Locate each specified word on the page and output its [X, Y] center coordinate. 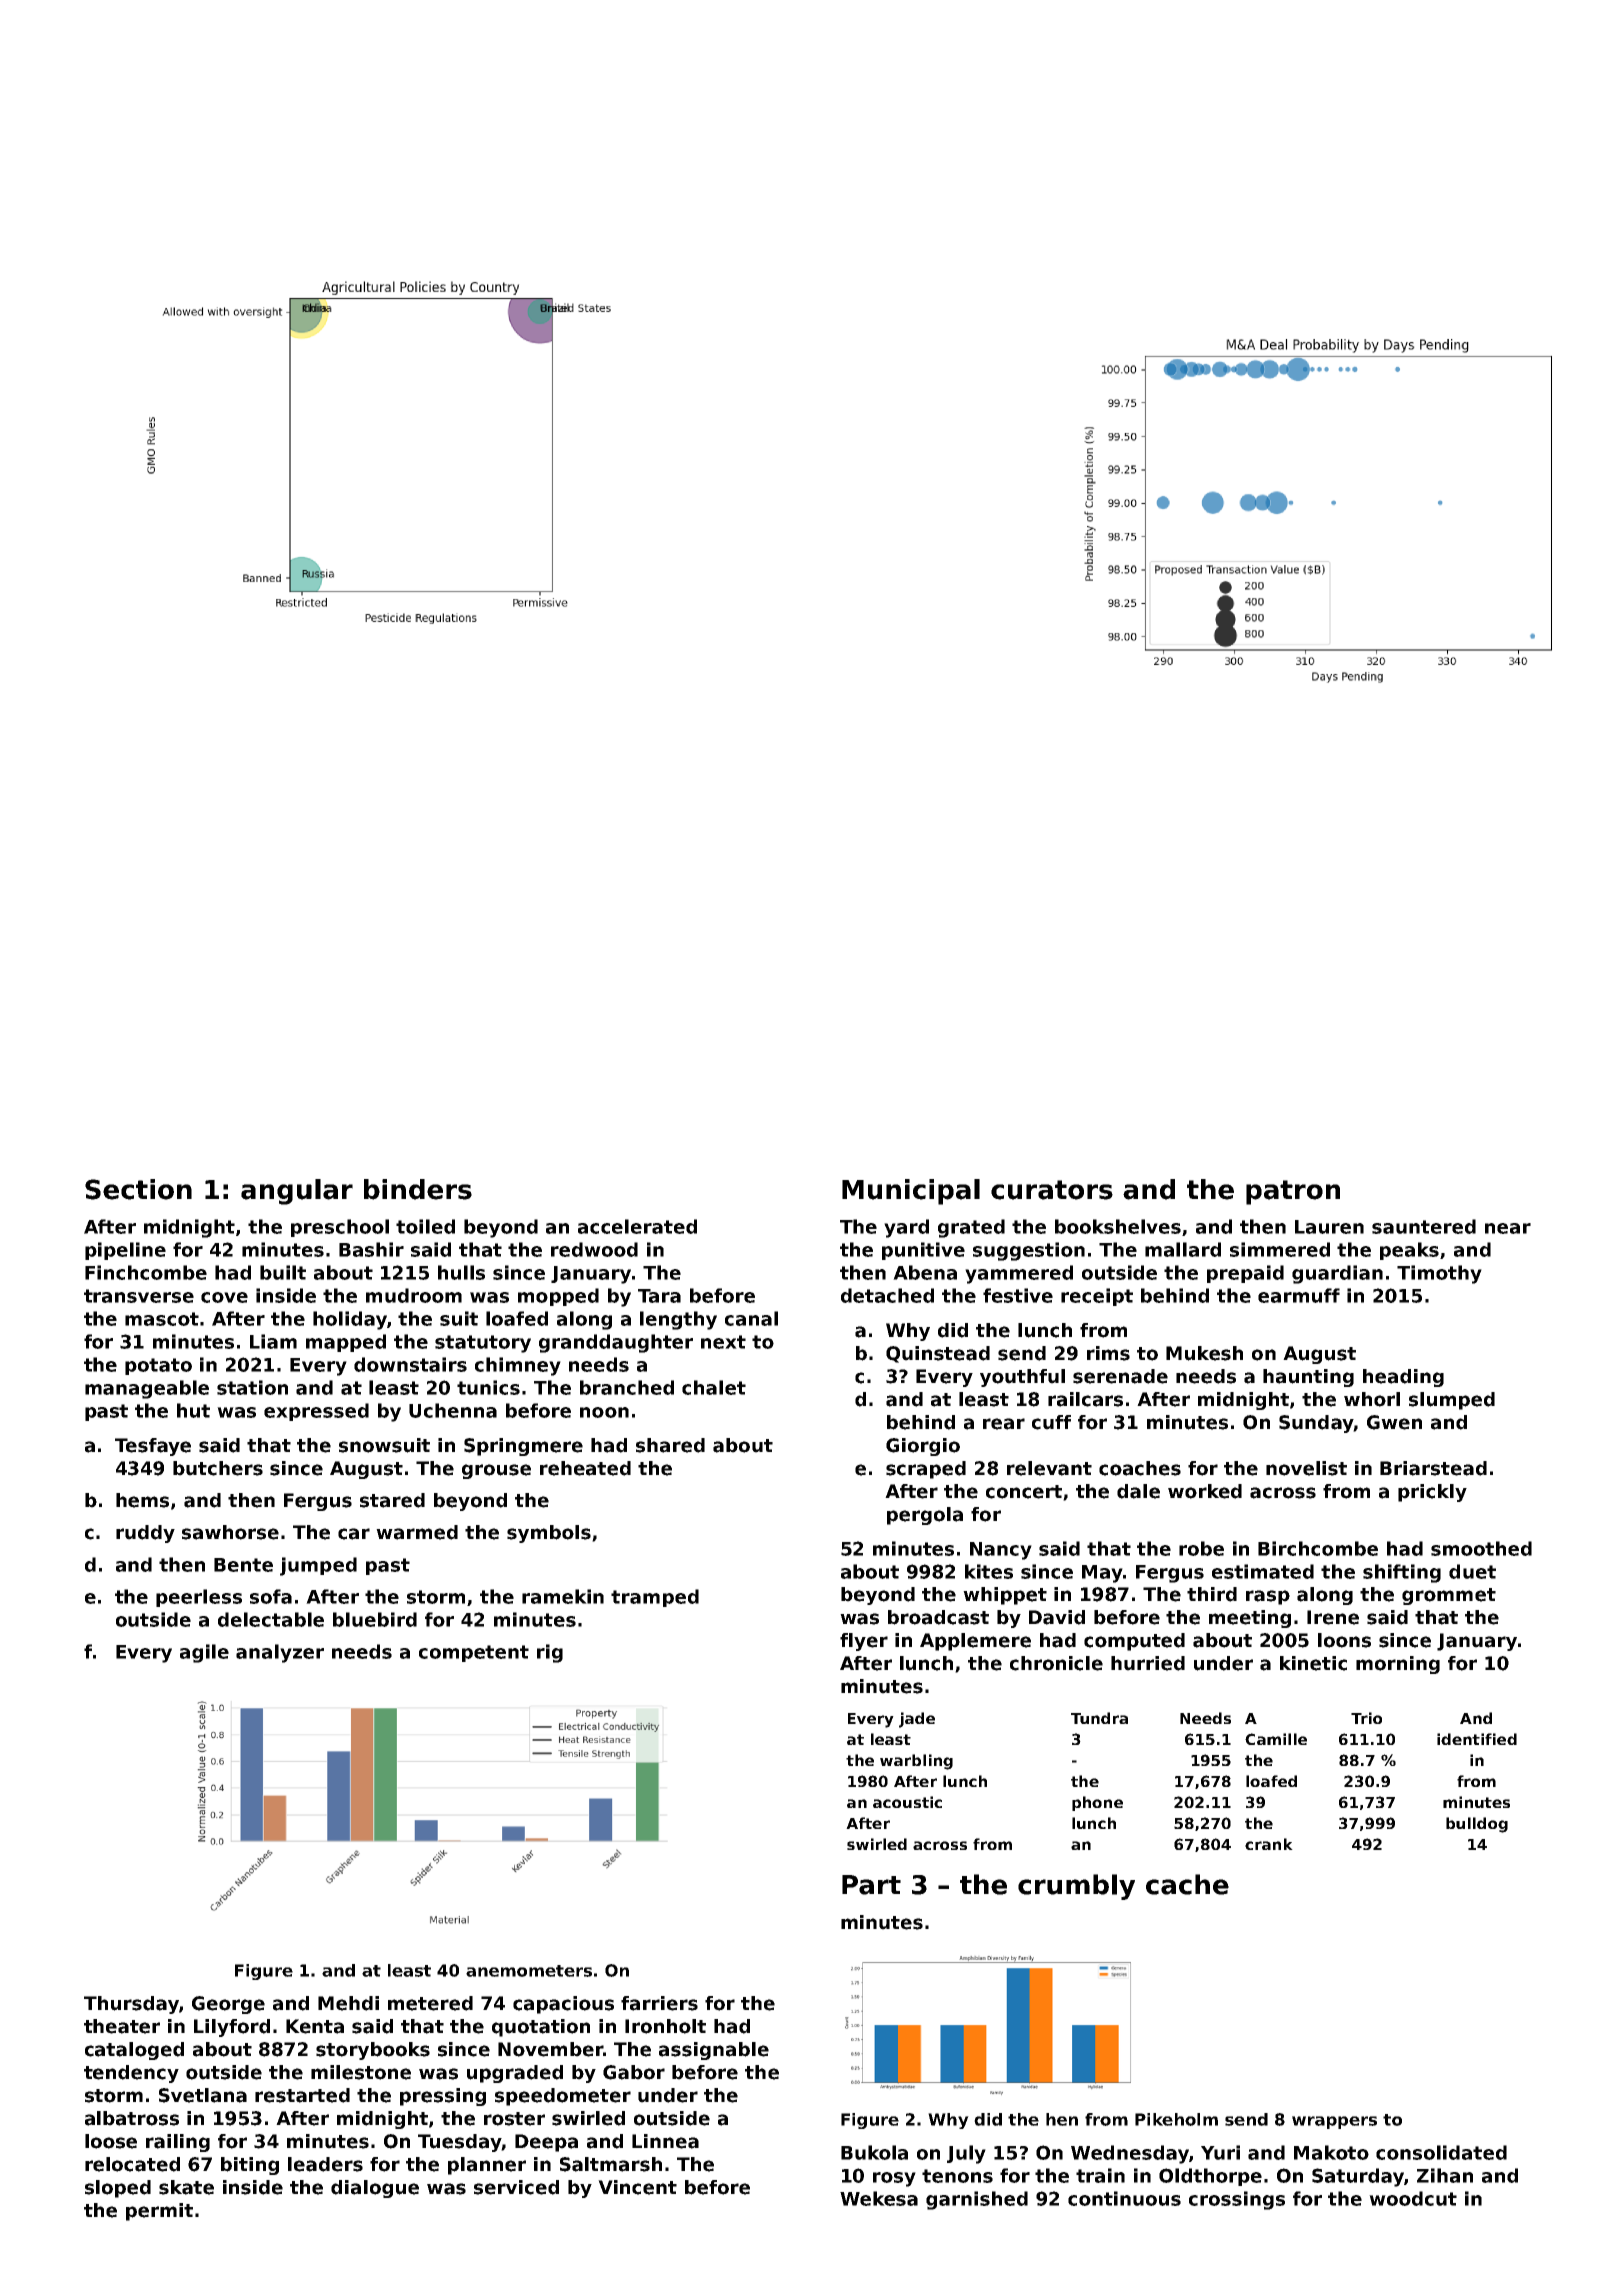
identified [1477, 1739]
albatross [132, 2118]
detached [887, 1295]
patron [1293, 1192]
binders [418, 1189]
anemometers [529, 1971]
